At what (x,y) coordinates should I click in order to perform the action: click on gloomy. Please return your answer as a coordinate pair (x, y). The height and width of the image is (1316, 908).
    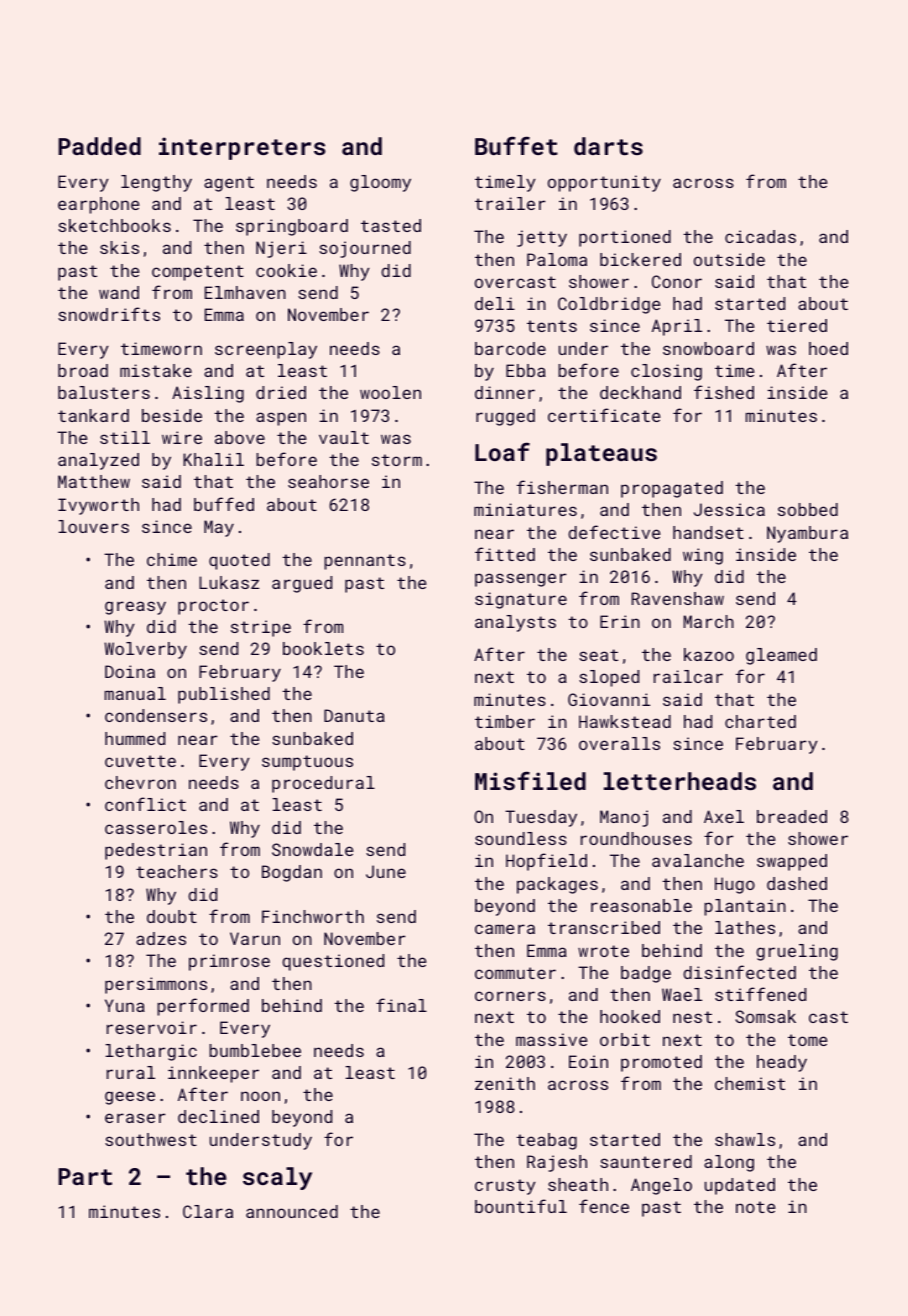
    Looking at the image, I should click on (380, 183).
